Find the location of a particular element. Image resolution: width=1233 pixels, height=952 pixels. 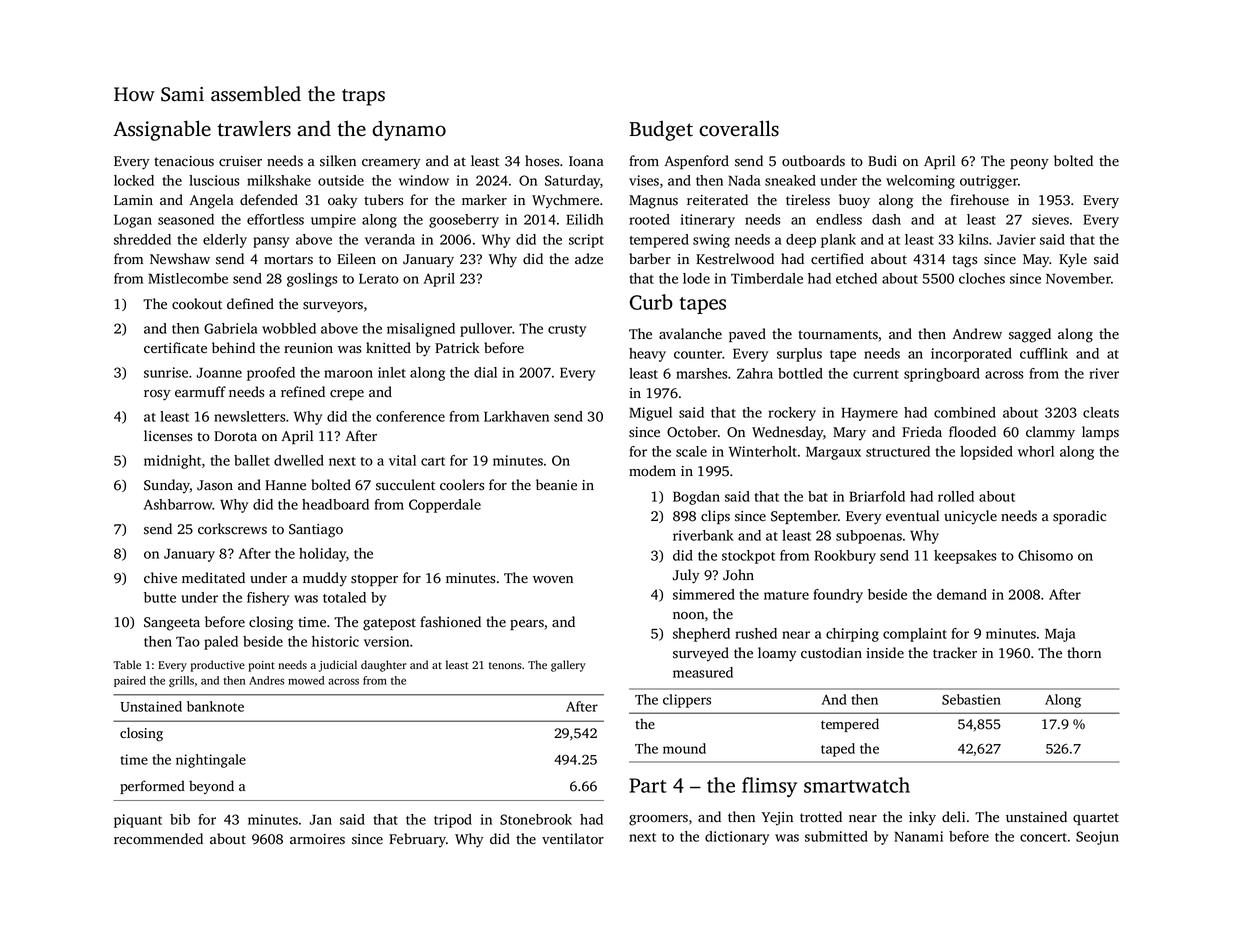

bib is located at coordinates (180, 819).
